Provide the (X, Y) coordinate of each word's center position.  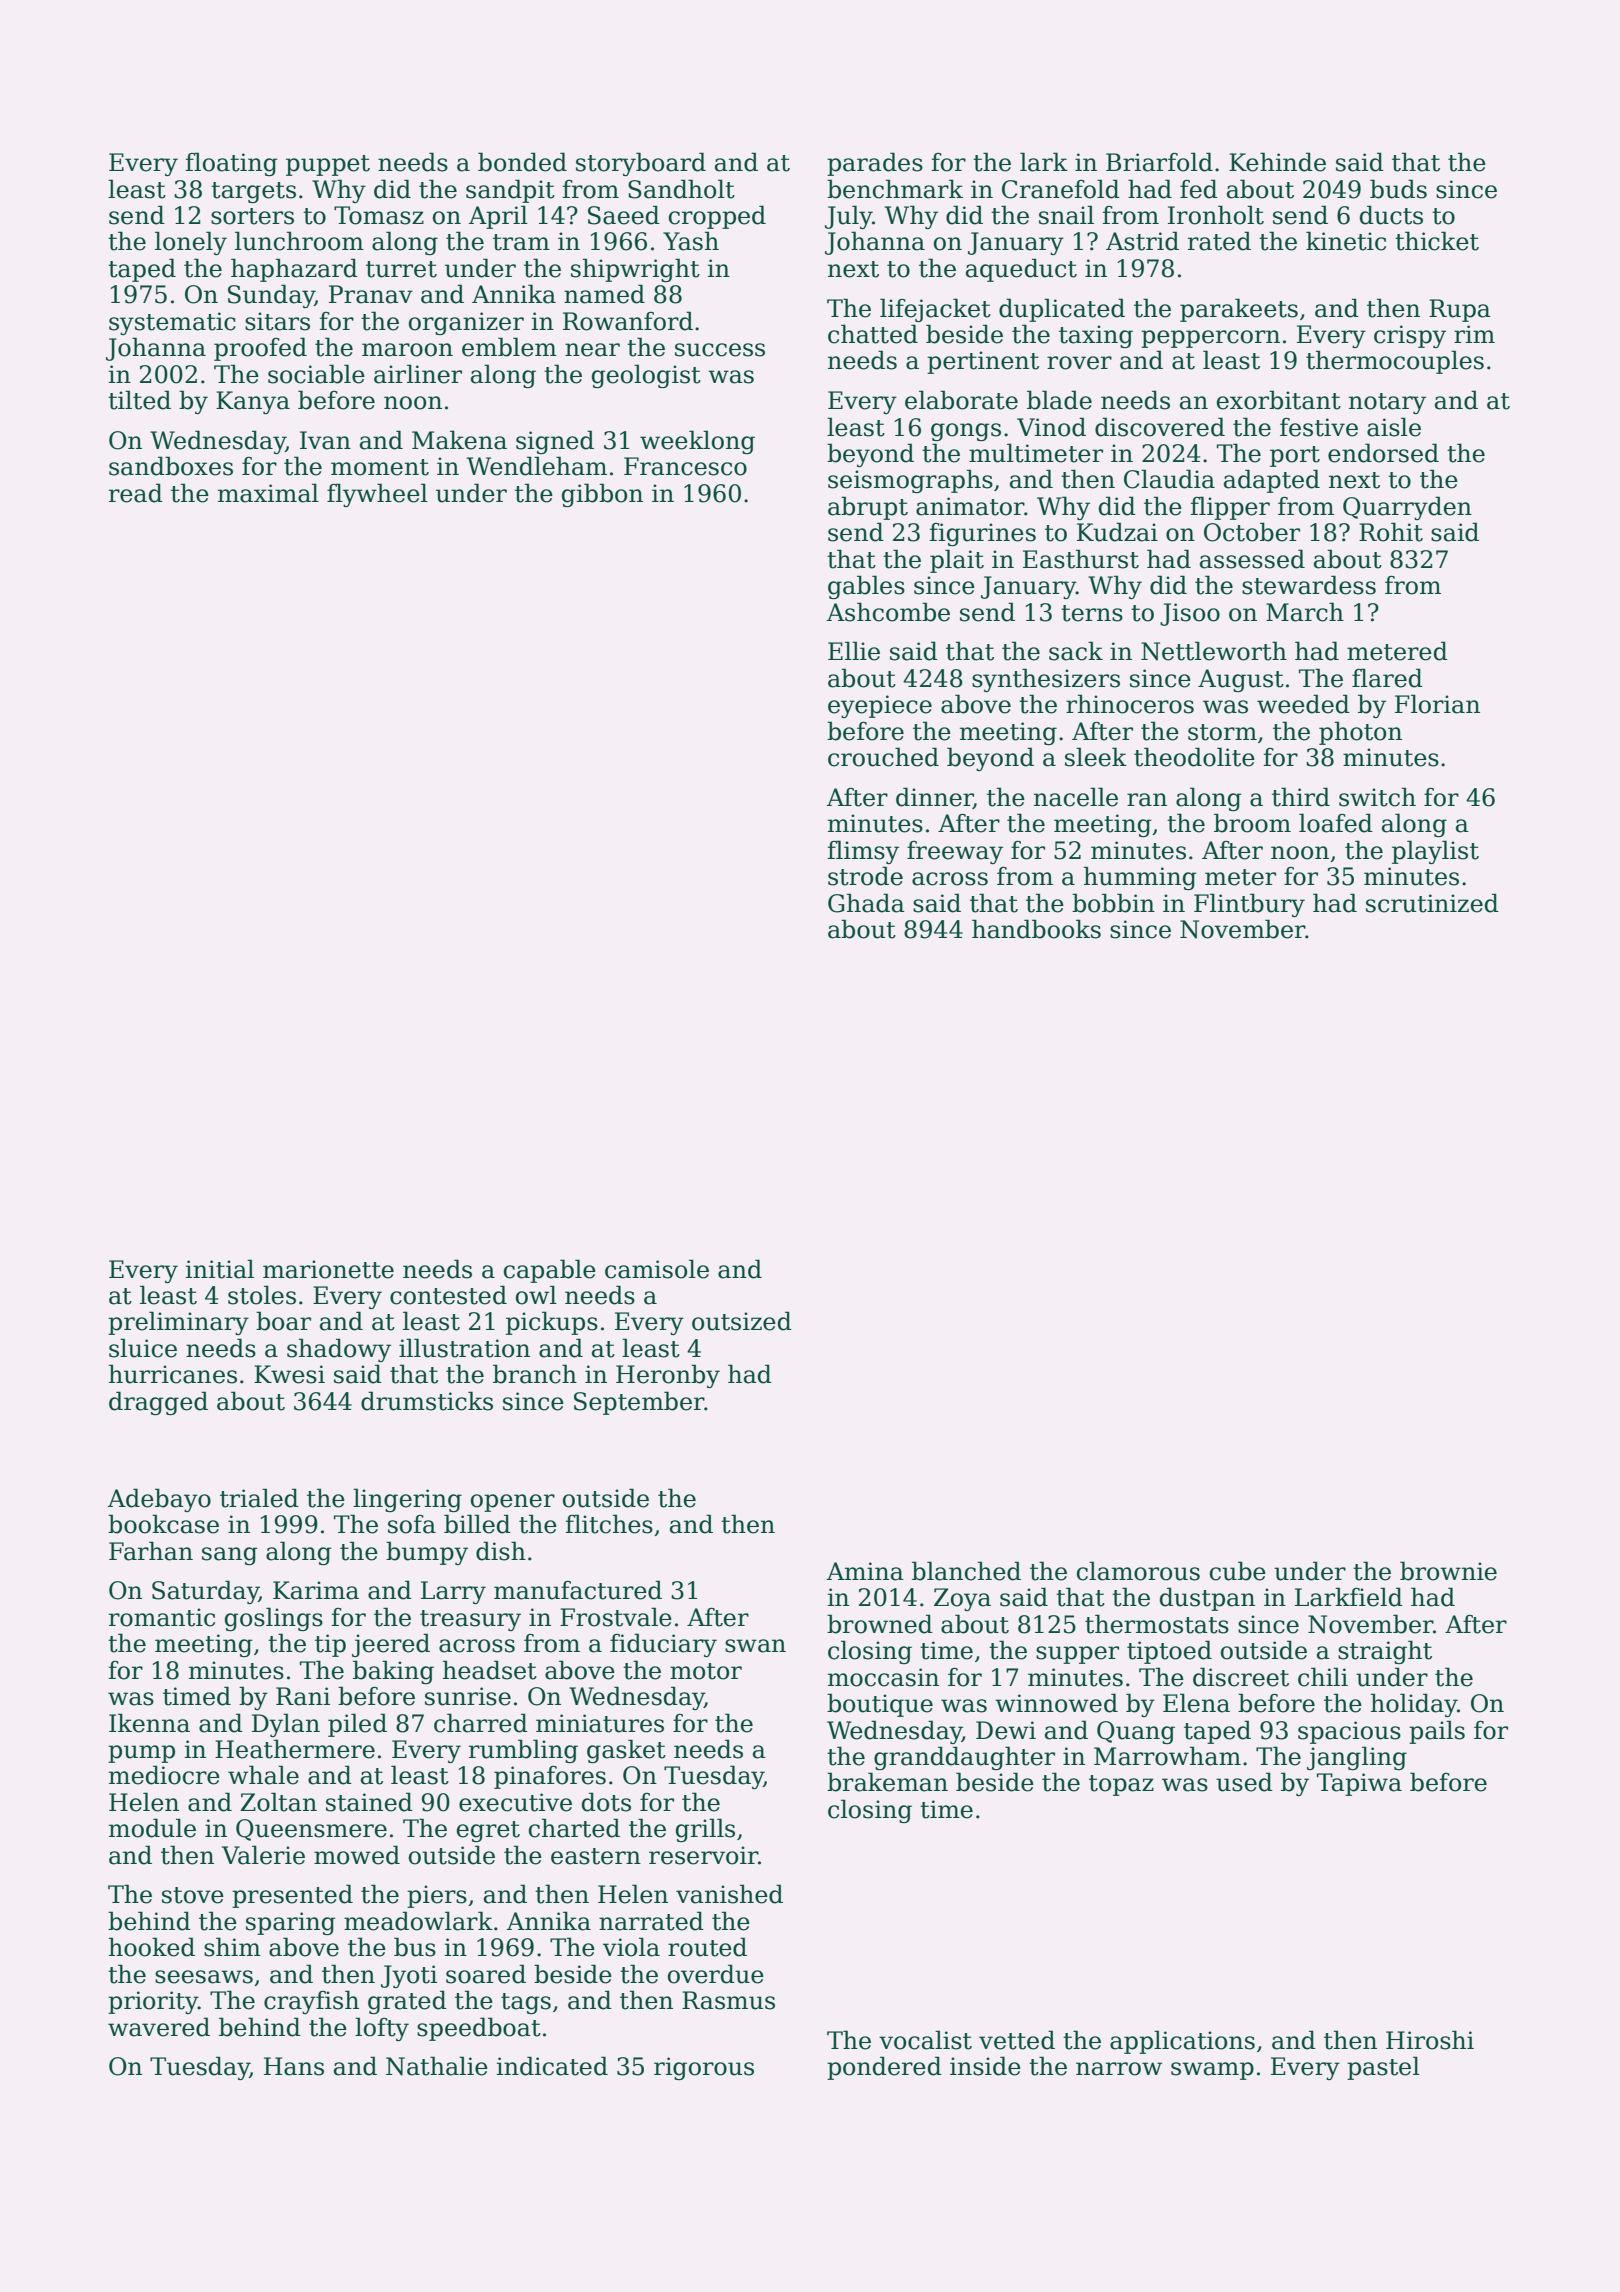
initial (220, 1269)
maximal (268, 493)
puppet (328, 165)
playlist (1435, 852)
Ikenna (149, 1723)
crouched (883, 757)
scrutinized (1432, 903)
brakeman (887, 1782)
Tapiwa (1359, 1784)
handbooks (1036, 929)
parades (875, 164)
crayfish (311, 2002)
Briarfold (1159, 162)
